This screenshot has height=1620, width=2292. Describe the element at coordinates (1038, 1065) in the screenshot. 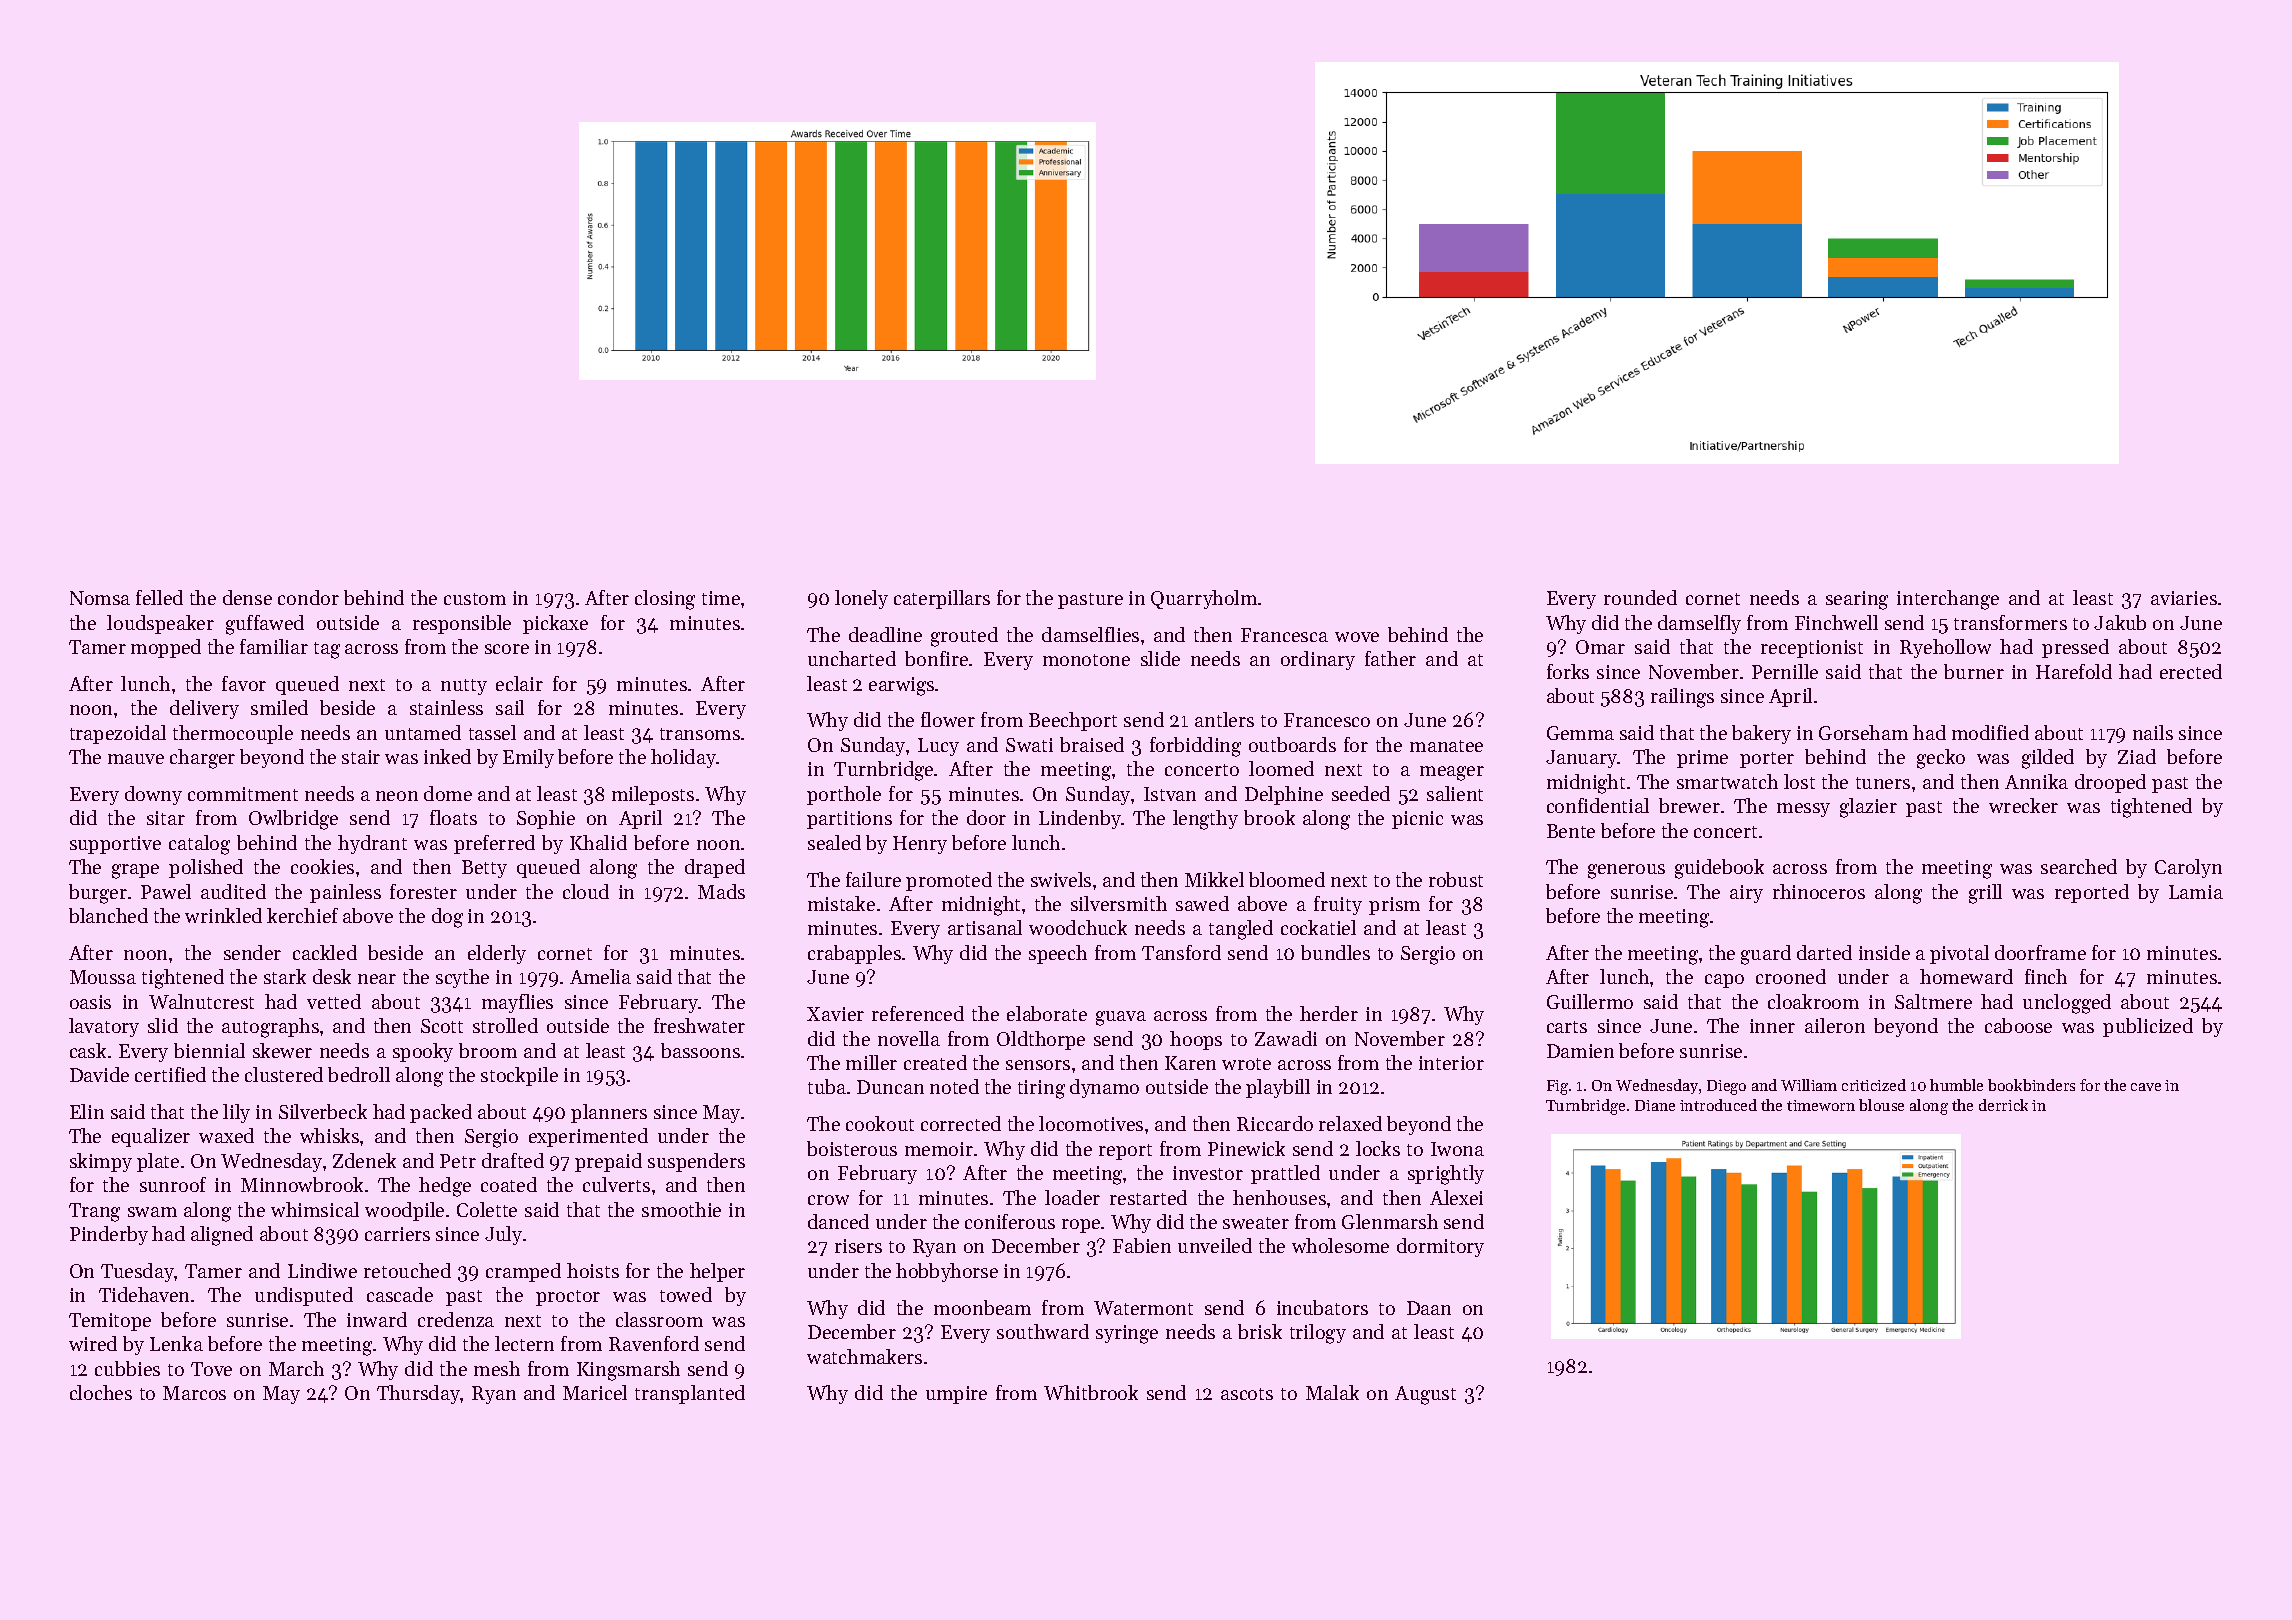

I see `sensors` at that location.
